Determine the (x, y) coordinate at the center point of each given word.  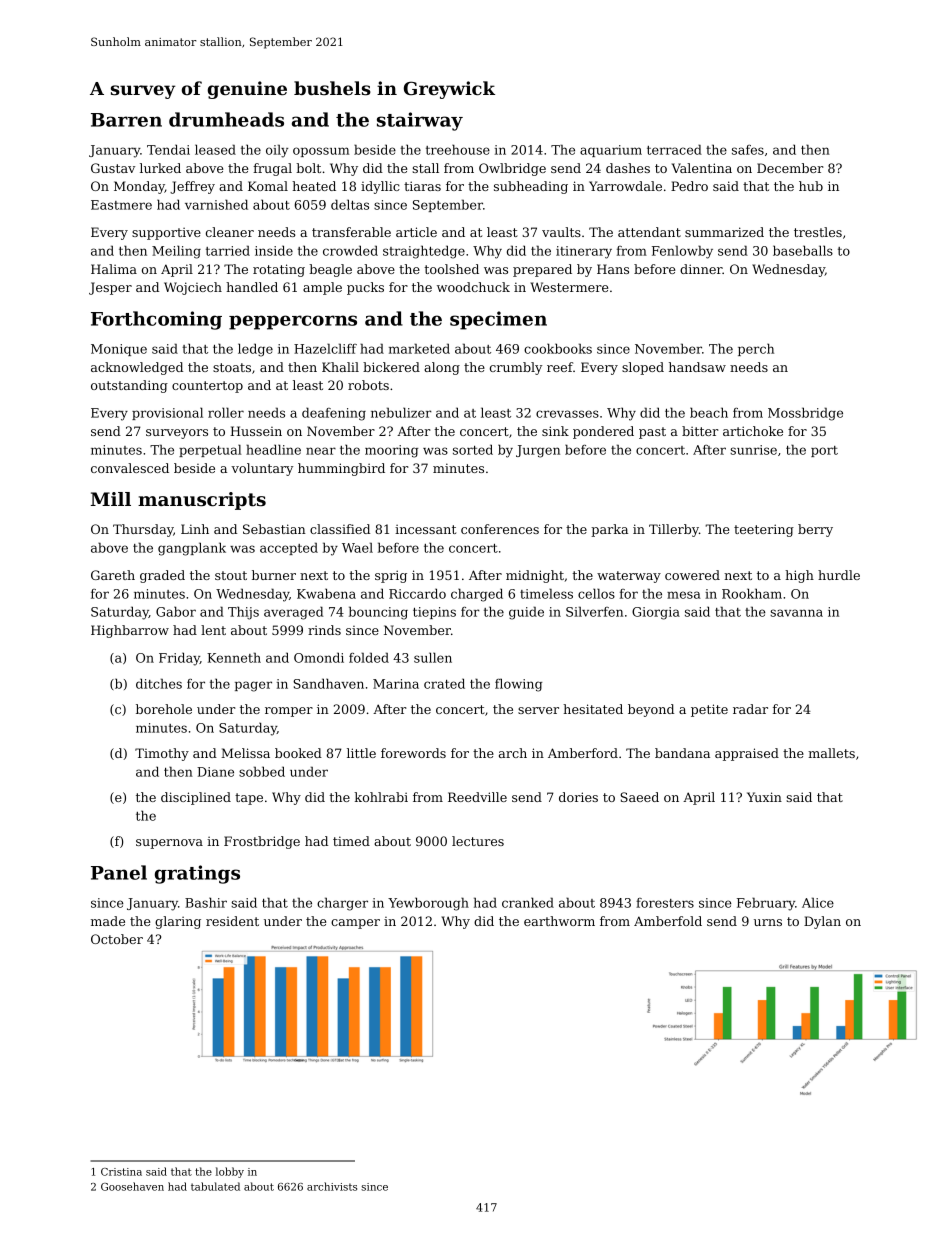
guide (526, 613)
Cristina (121, 1172)
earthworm (559, 921)
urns (768, 922)
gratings (197, 874)
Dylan (822, 922)
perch (756, 349)
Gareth (113, 575)
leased (215, 149)
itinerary (584, 252)
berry (815, 530)
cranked (528, 902)
